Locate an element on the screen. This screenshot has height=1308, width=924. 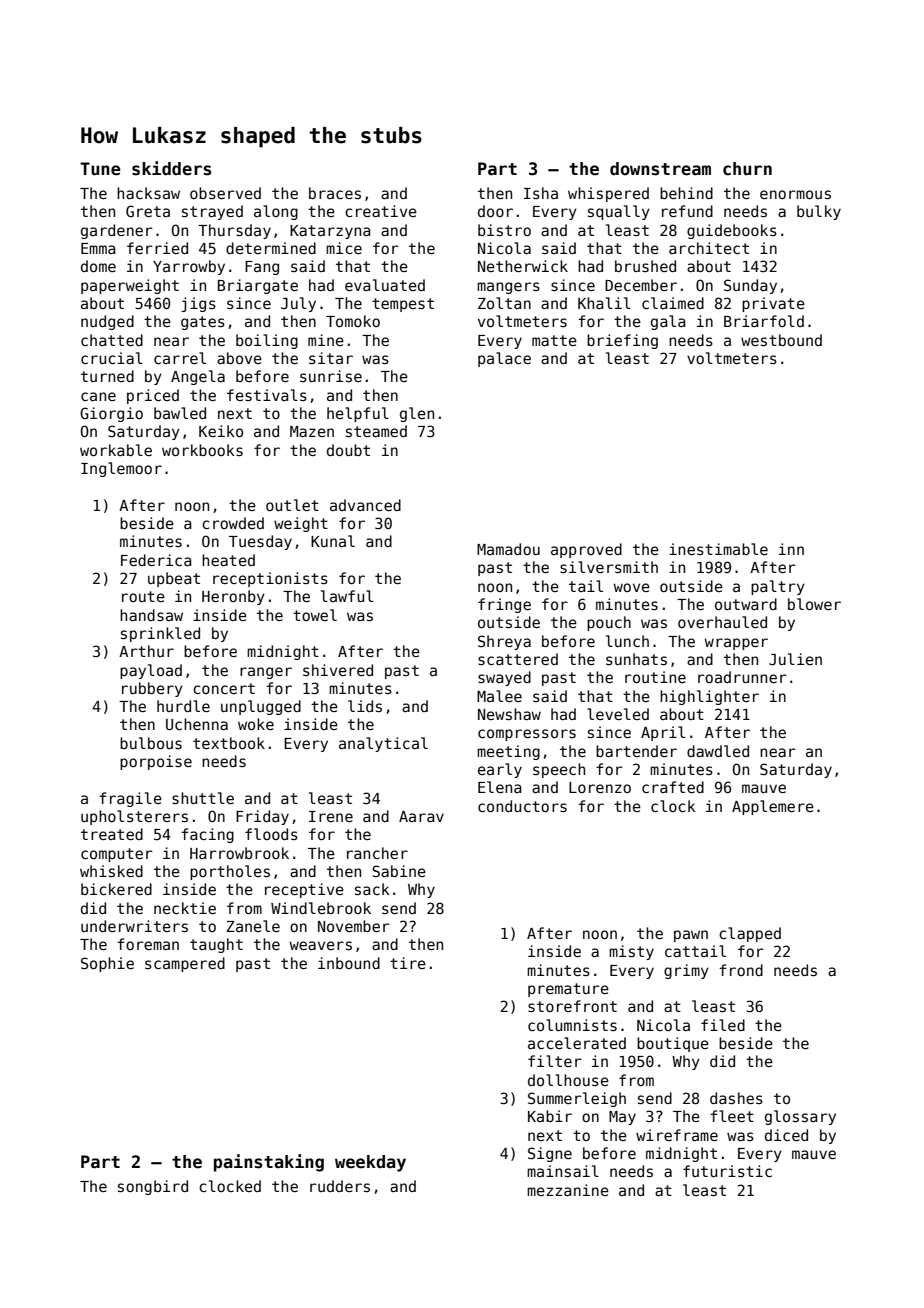
weekday is located at coordinates (370, 1163).
